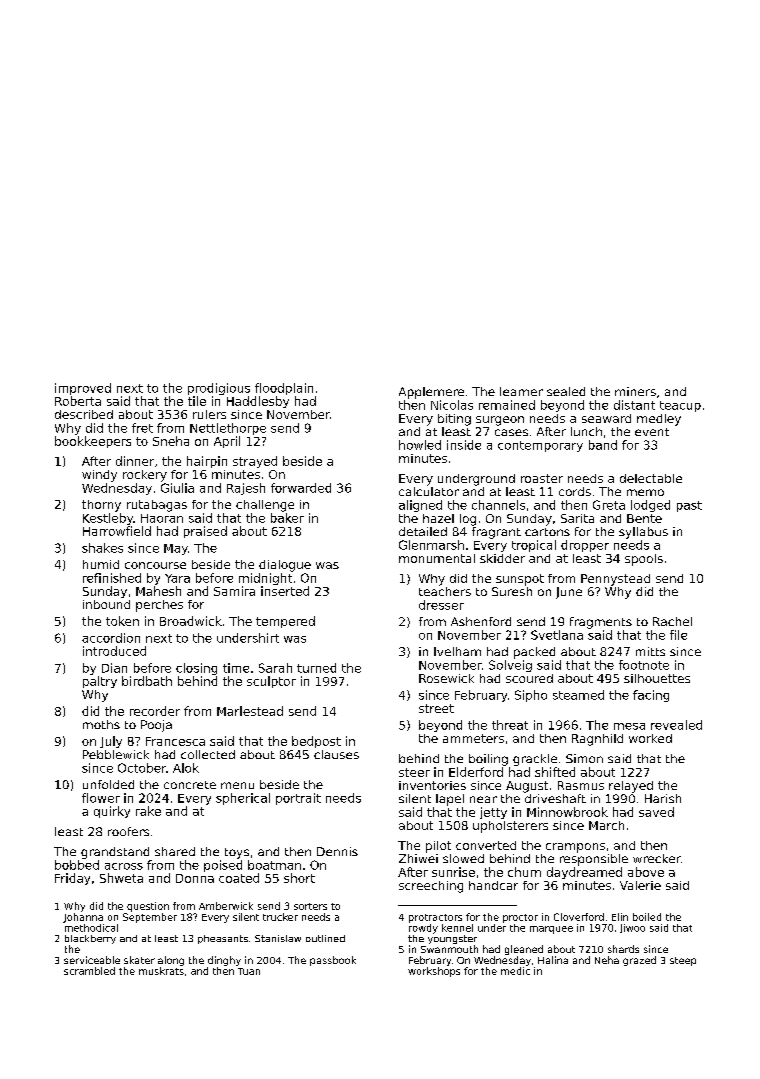 The height and width of the page is (1079, 760). What do you see at coordinates (520, 918) in the page?
I see `proctor` at bounding box center [520, 918].
